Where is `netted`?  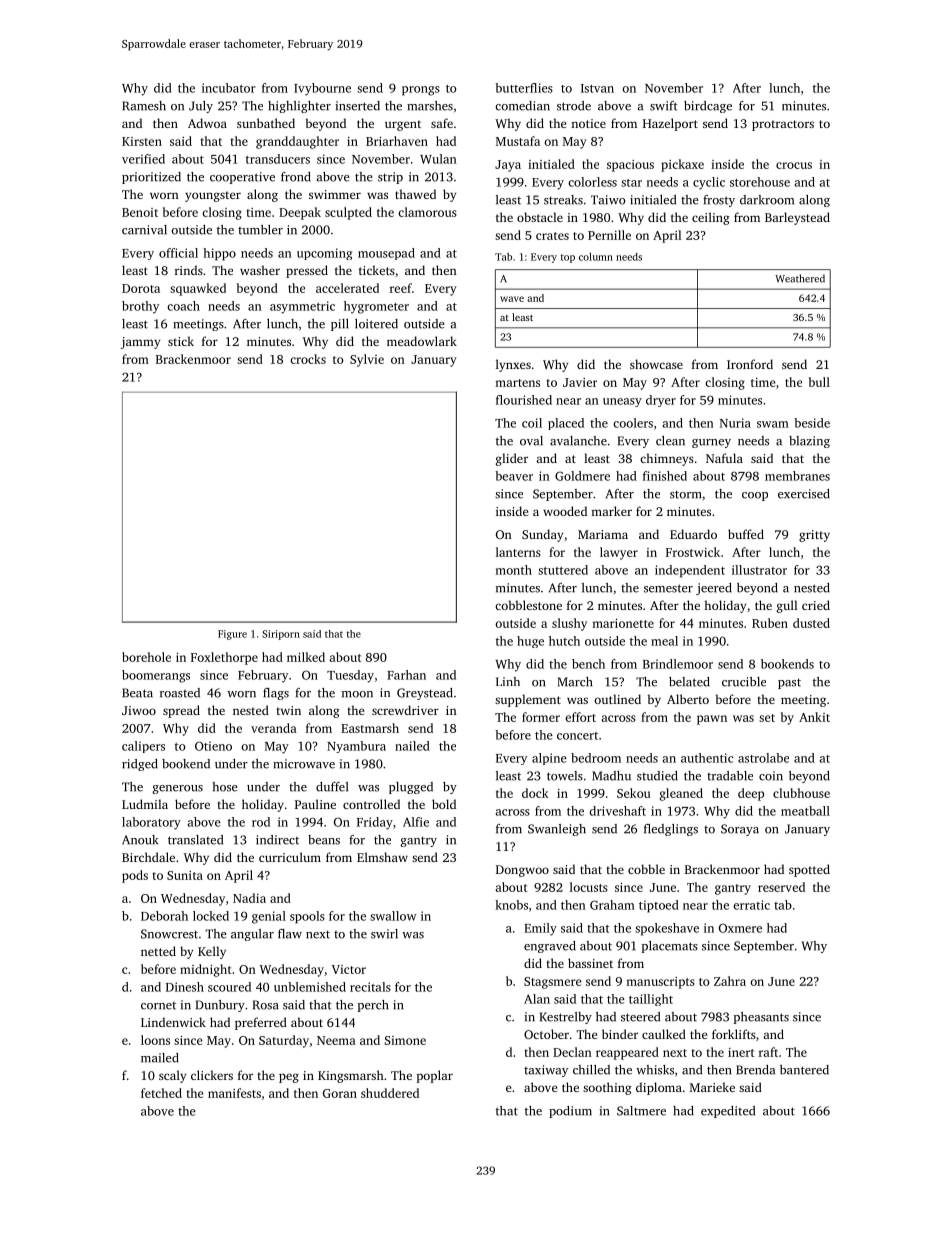 netted is located at coordinates (158, 951).
